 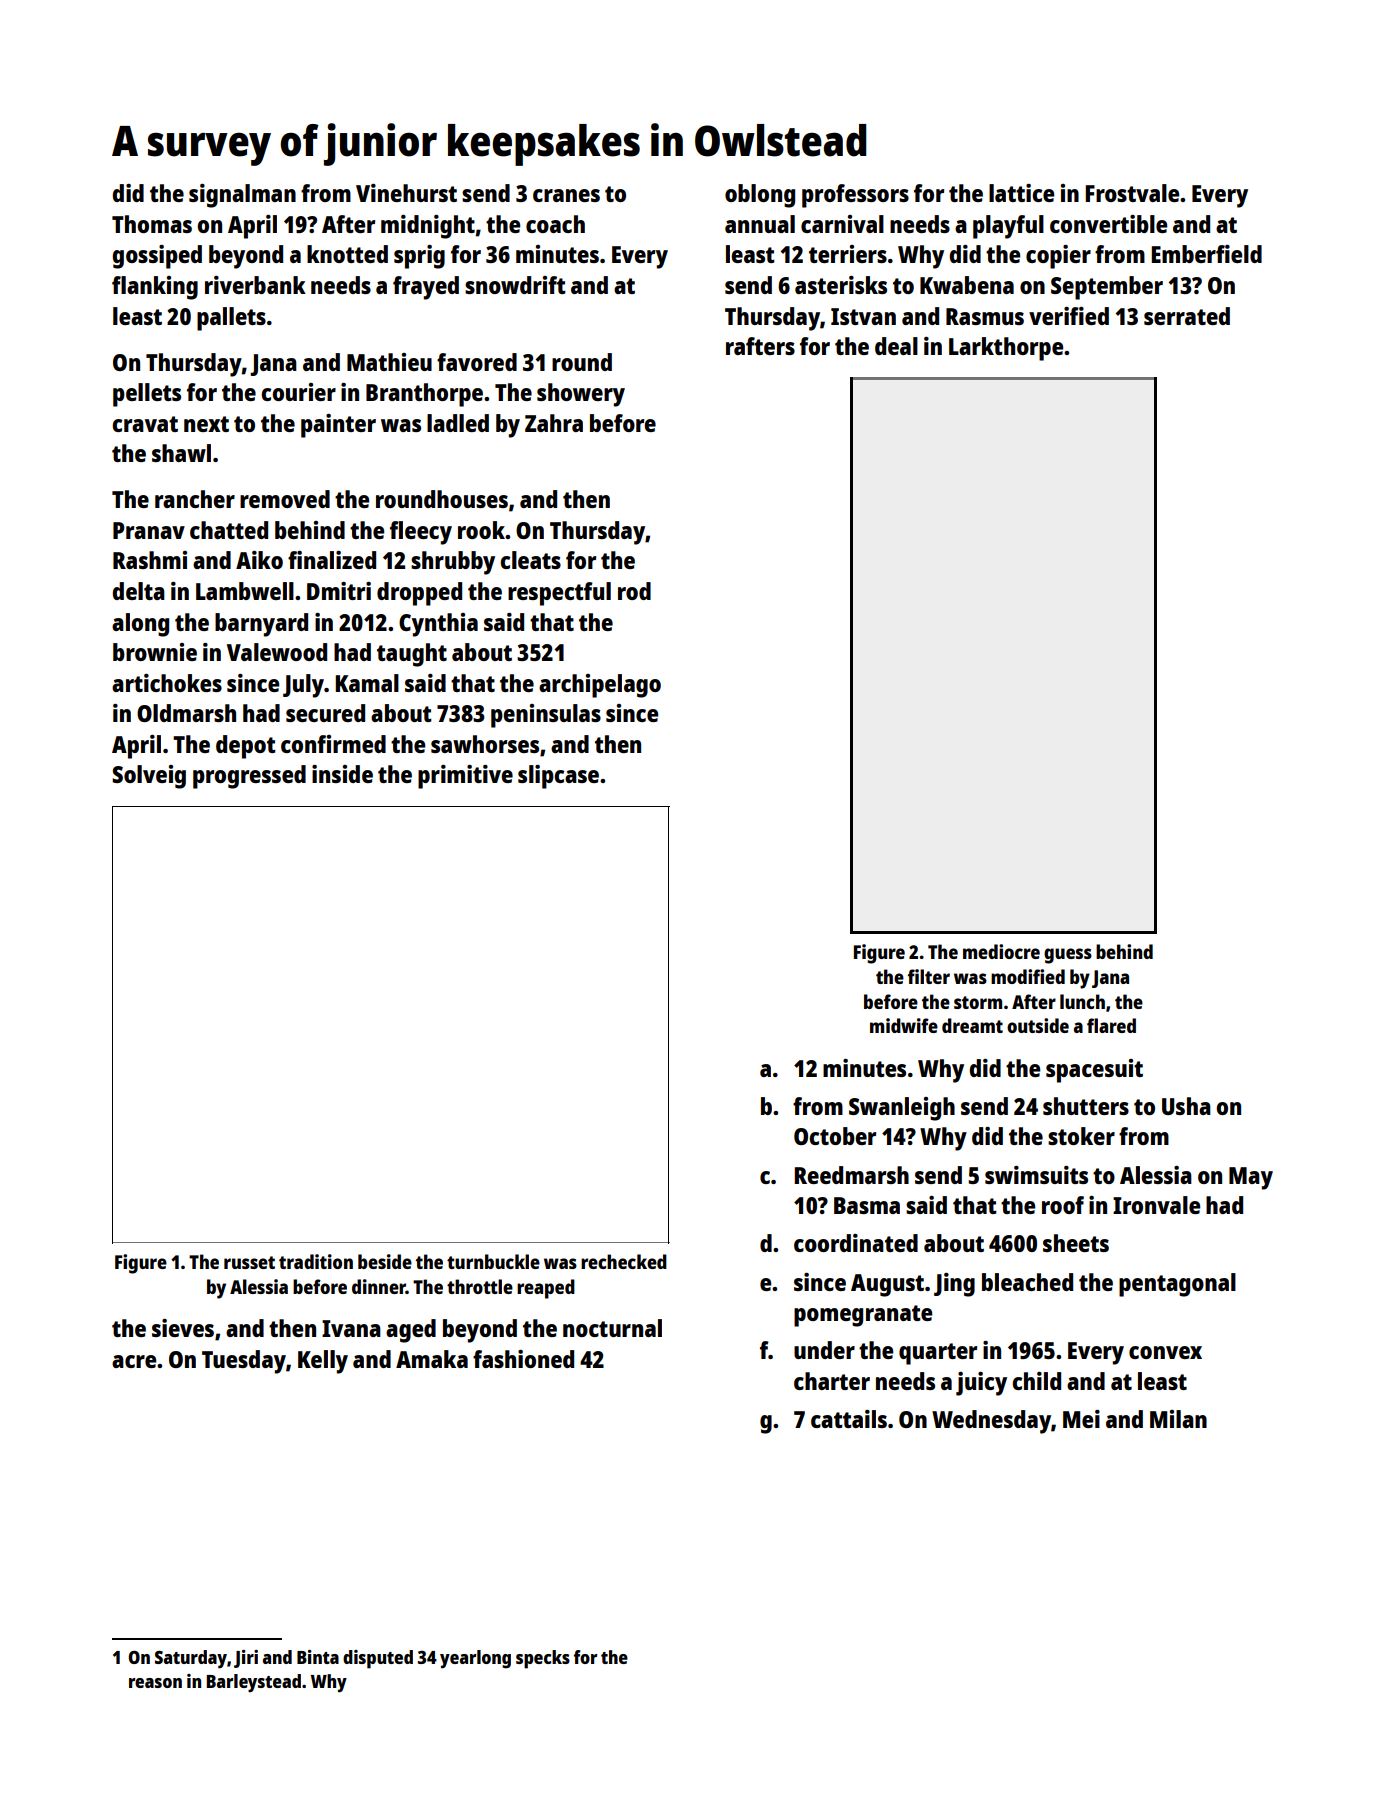 I want to click on slipcase, so click(x=558, y=777).
